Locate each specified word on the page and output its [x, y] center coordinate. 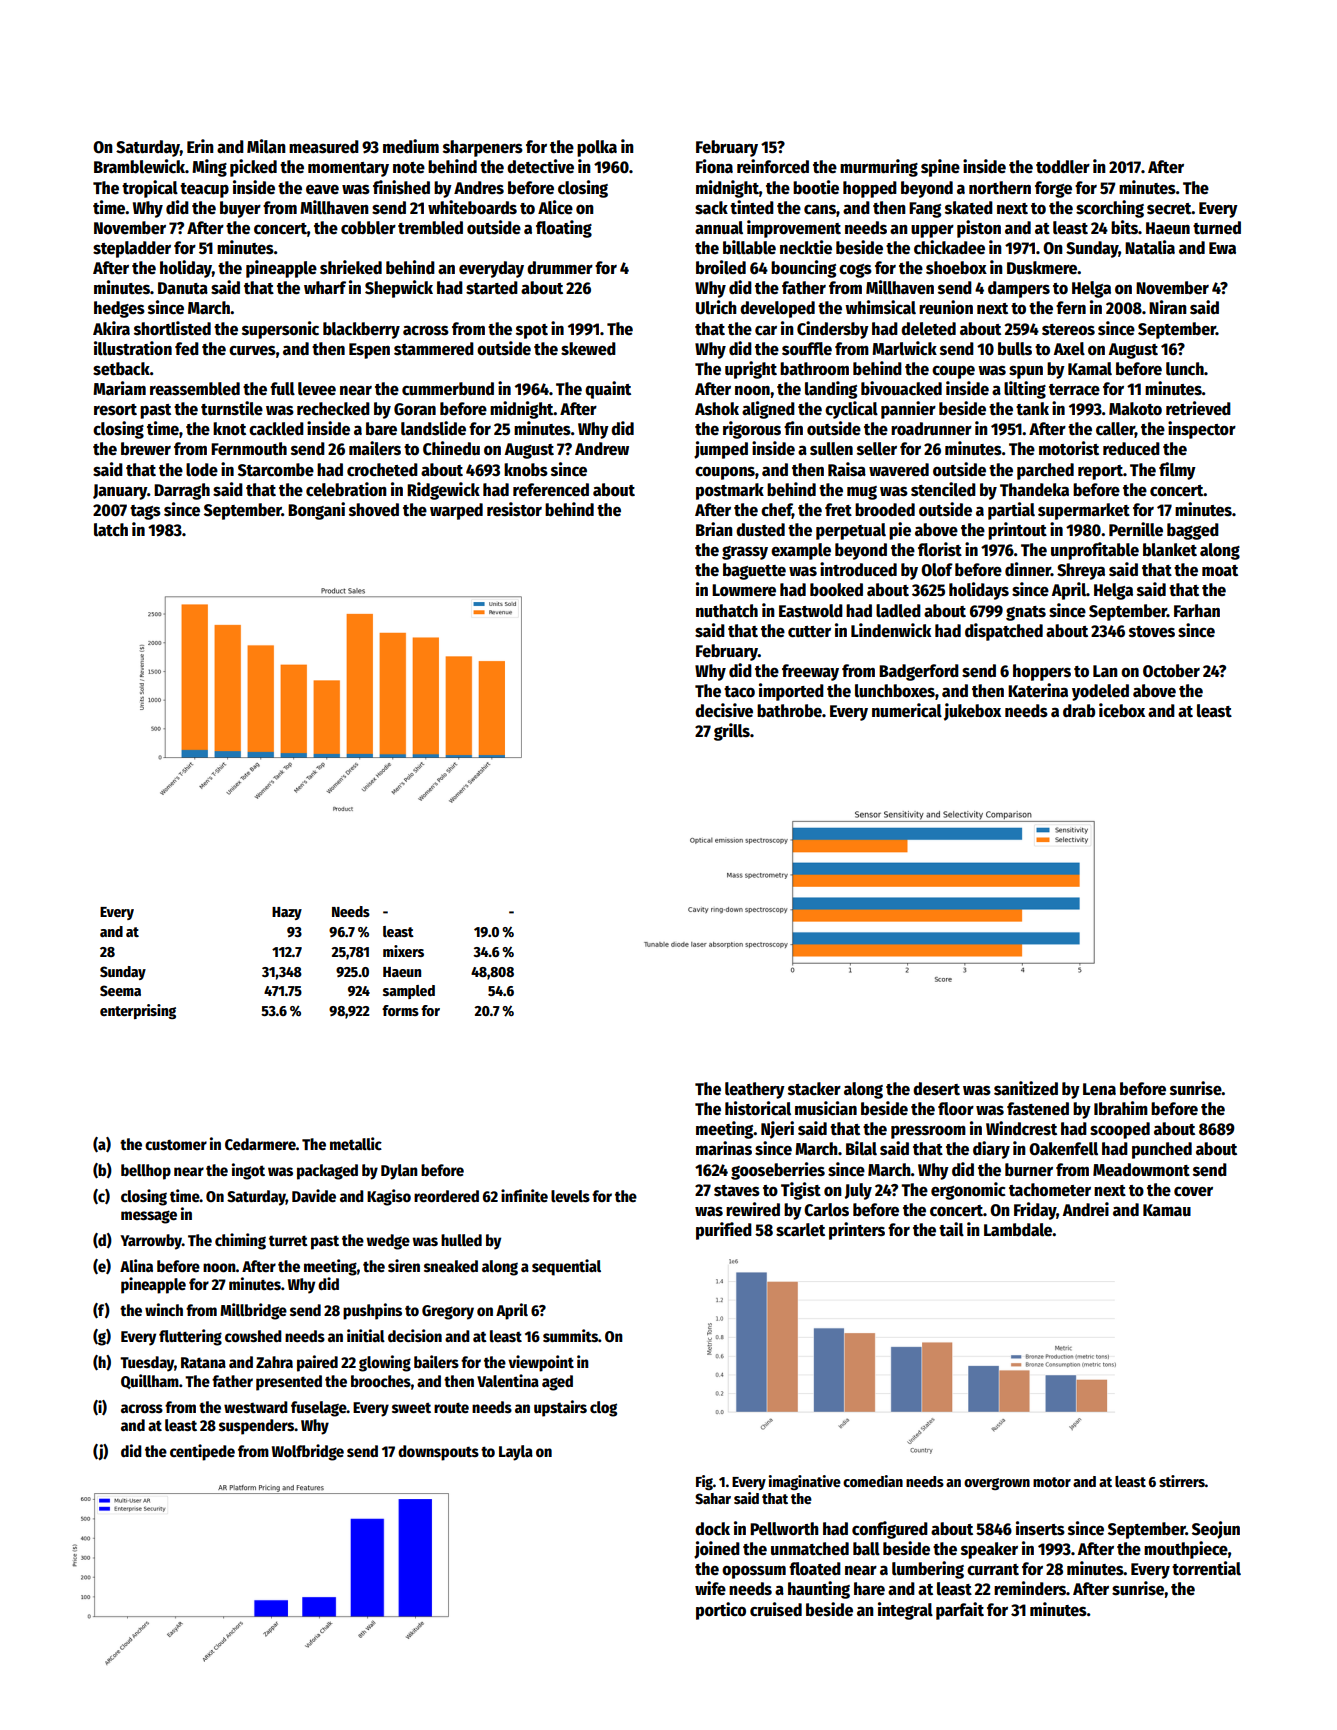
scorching [1110, 209]
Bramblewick [139, 166]
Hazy [287, 913]
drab [1079, 711]
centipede [202, 1452]
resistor [514, 509]
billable [749, 247]
